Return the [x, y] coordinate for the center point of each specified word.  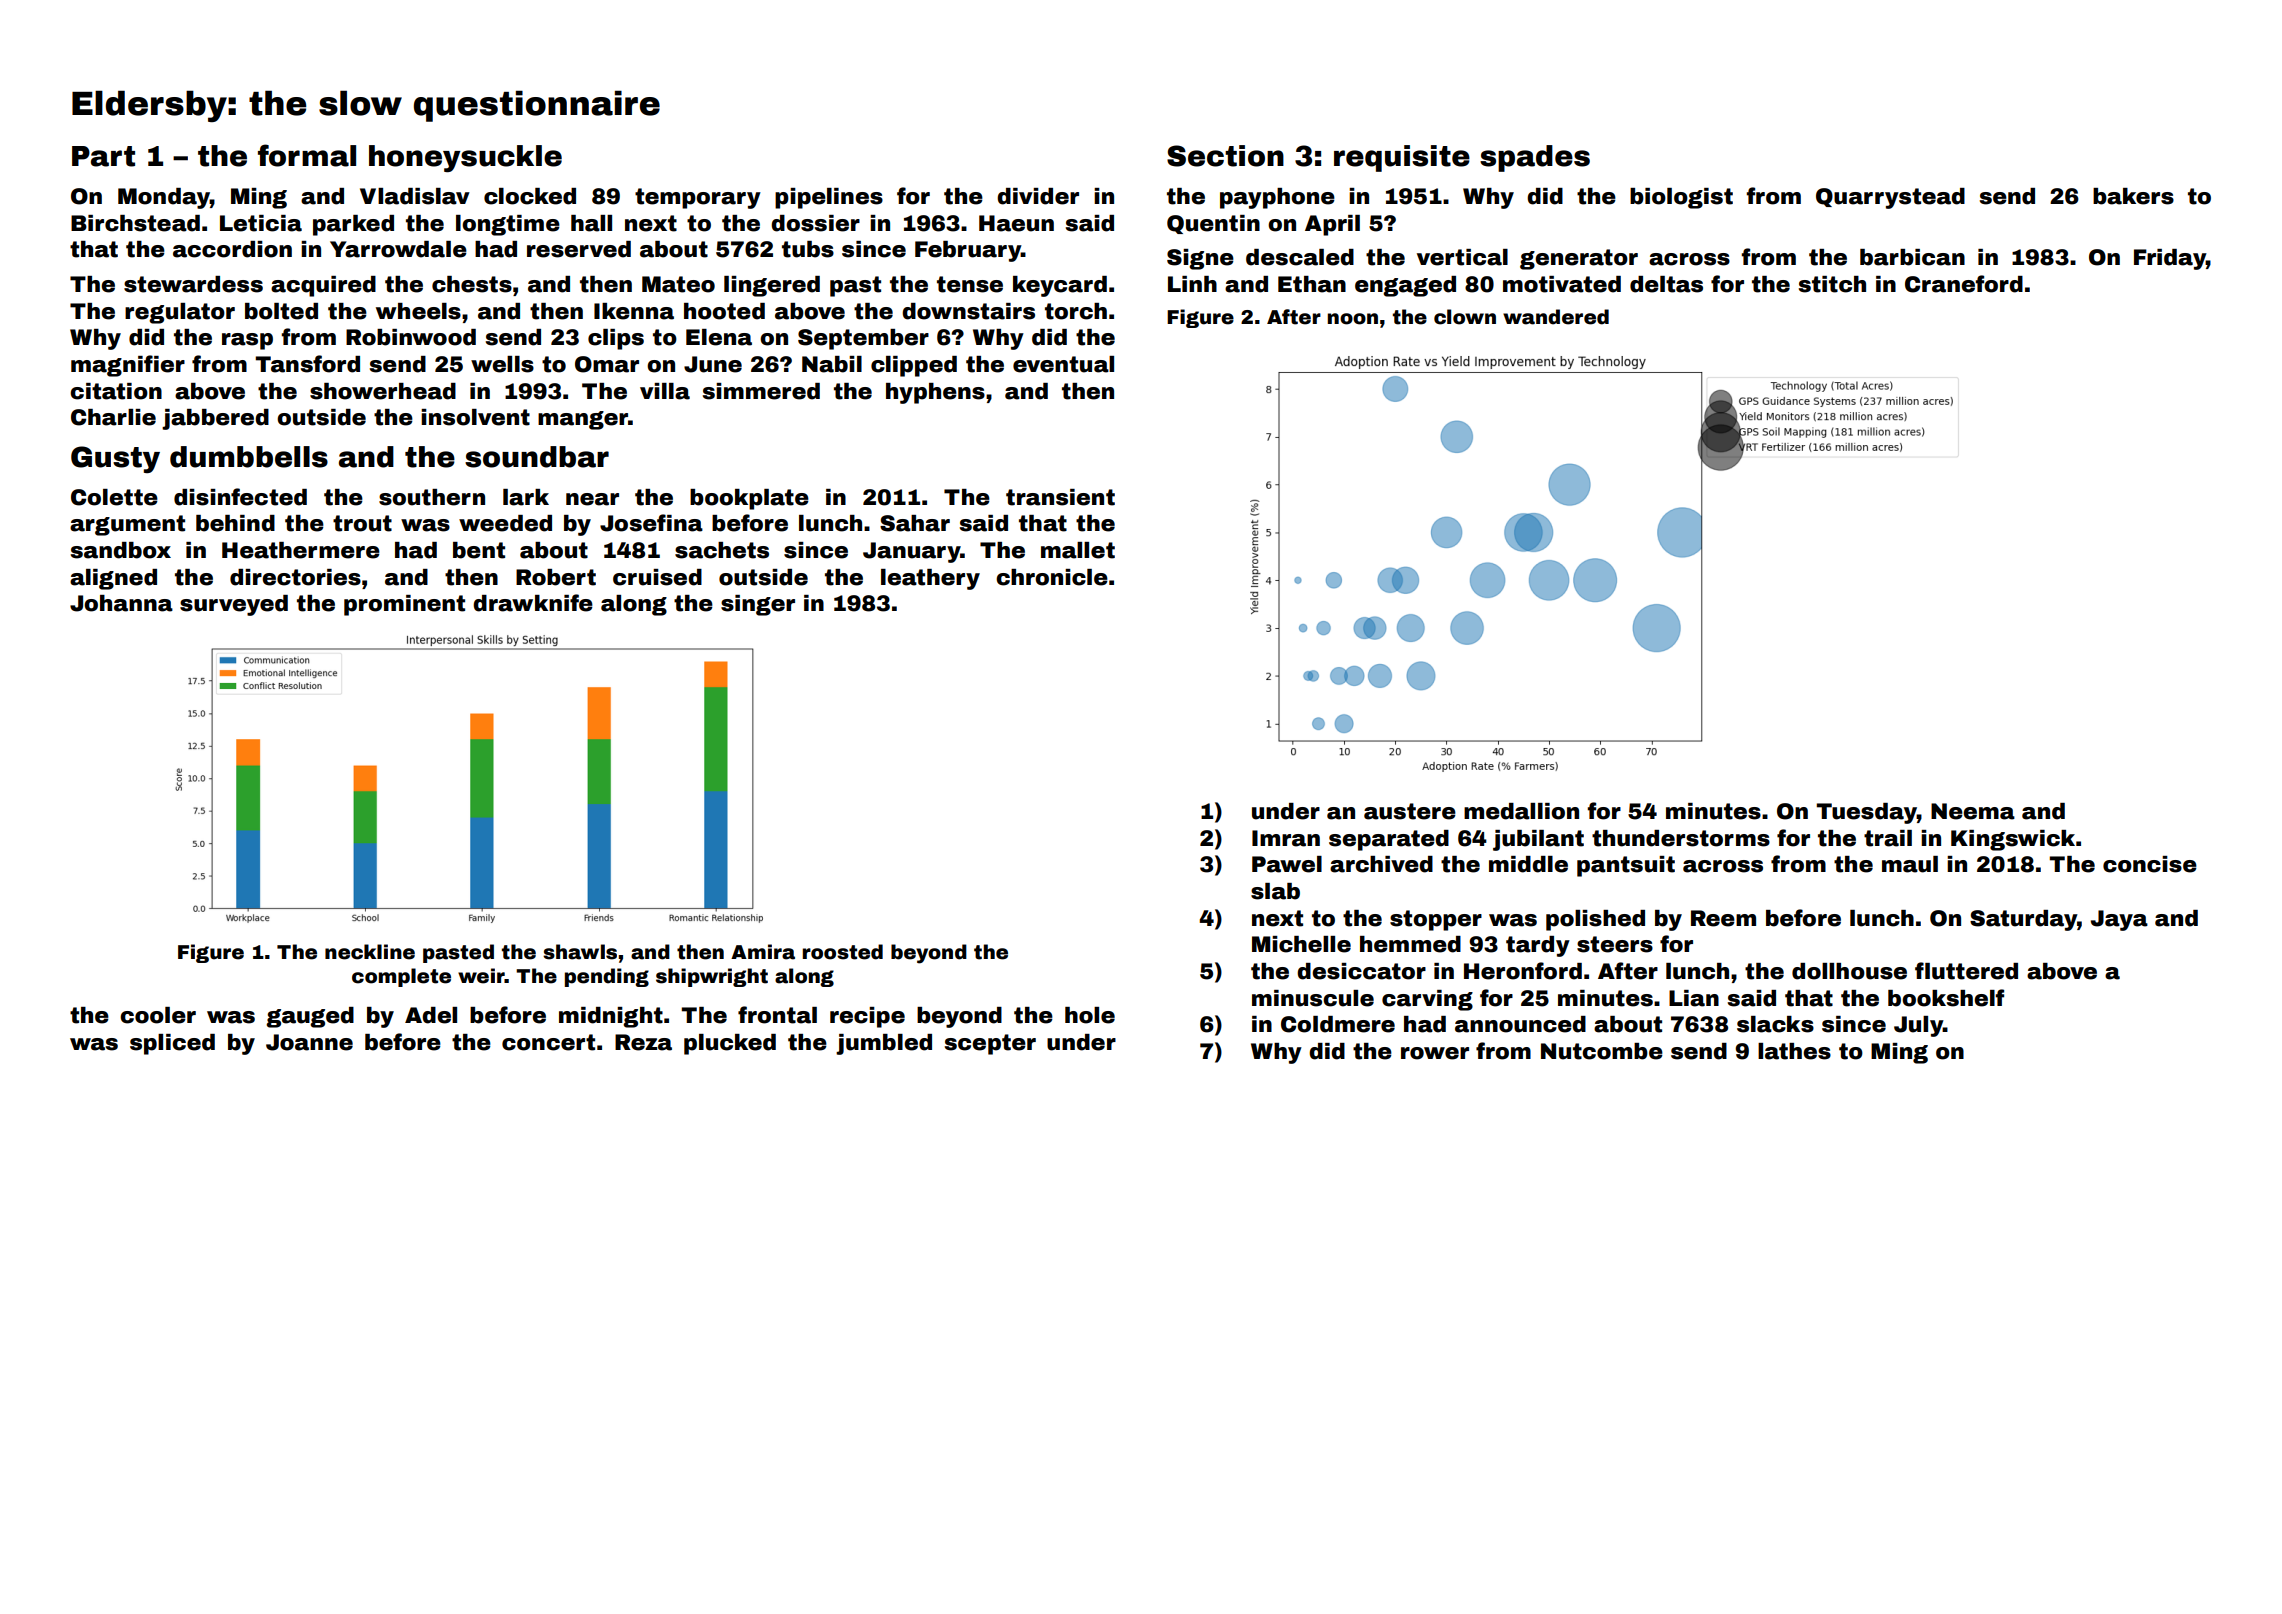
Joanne [309, 1042]
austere [1410, 811]
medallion [1521, 811]
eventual [1063, 364]
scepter [990, 1044]
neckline [370, 952]
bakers [2133, 196]
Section [1225, 156]
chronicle [1052, 577]
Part [103, 156]
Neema [1973, 811]
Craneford [1964, 284]
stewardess [193, 284]
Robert [556, 577]
